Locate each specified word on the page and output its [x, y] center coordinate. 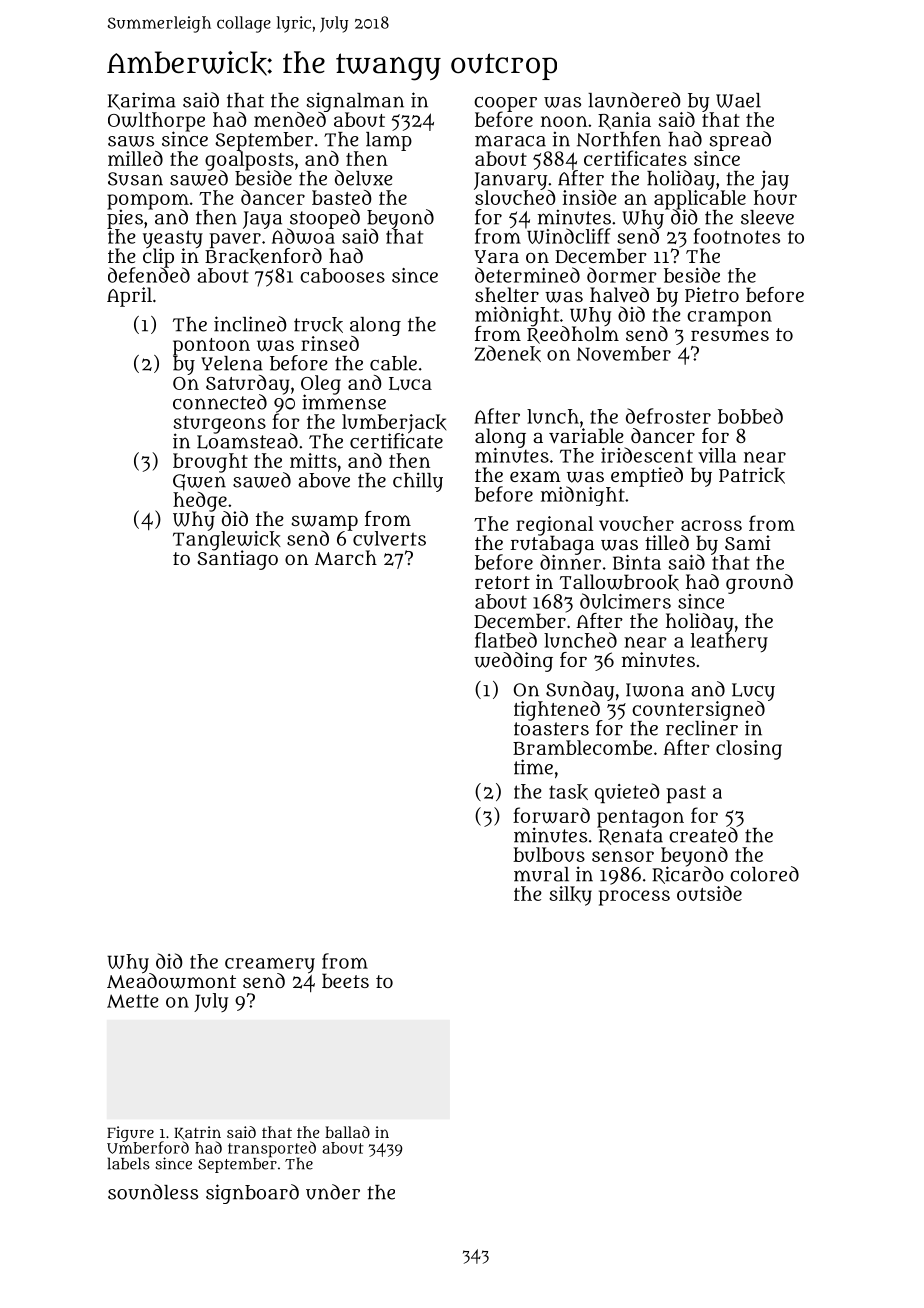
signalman [355, 102]
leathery [729, 642]
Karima [142, 101]
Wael [738, 100]
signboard [252, 1194]
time [533, 767]
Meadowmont [171, 981]
